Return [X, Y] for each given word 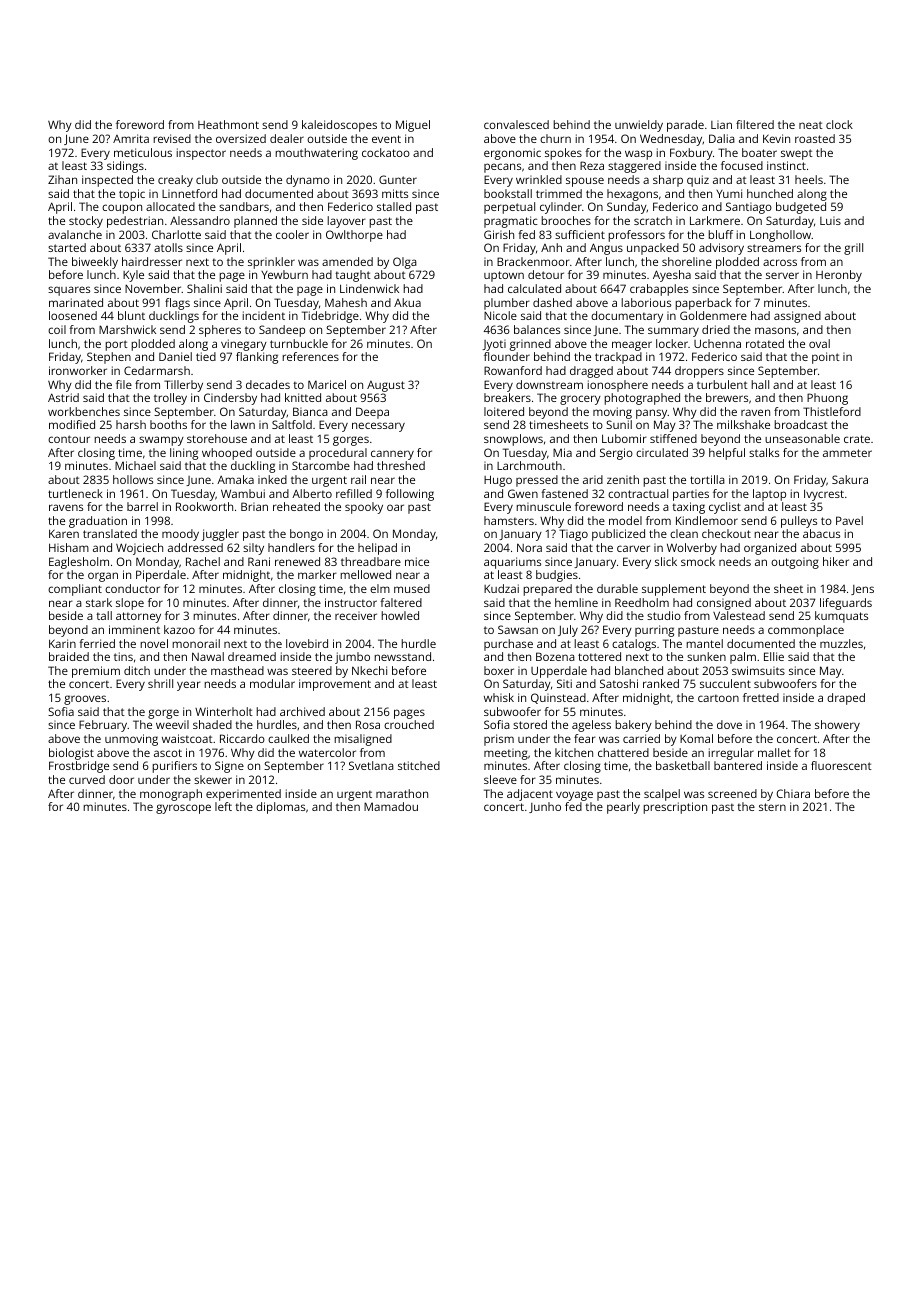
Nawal [208, 656]
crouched [409, 724]
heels [809, 179]
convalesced [516, 124]
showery [837, 726]
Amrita [131, 138]
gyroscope [183, 809]
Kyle [133, 276]
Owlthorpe [354, 236]
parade [685, 126]
